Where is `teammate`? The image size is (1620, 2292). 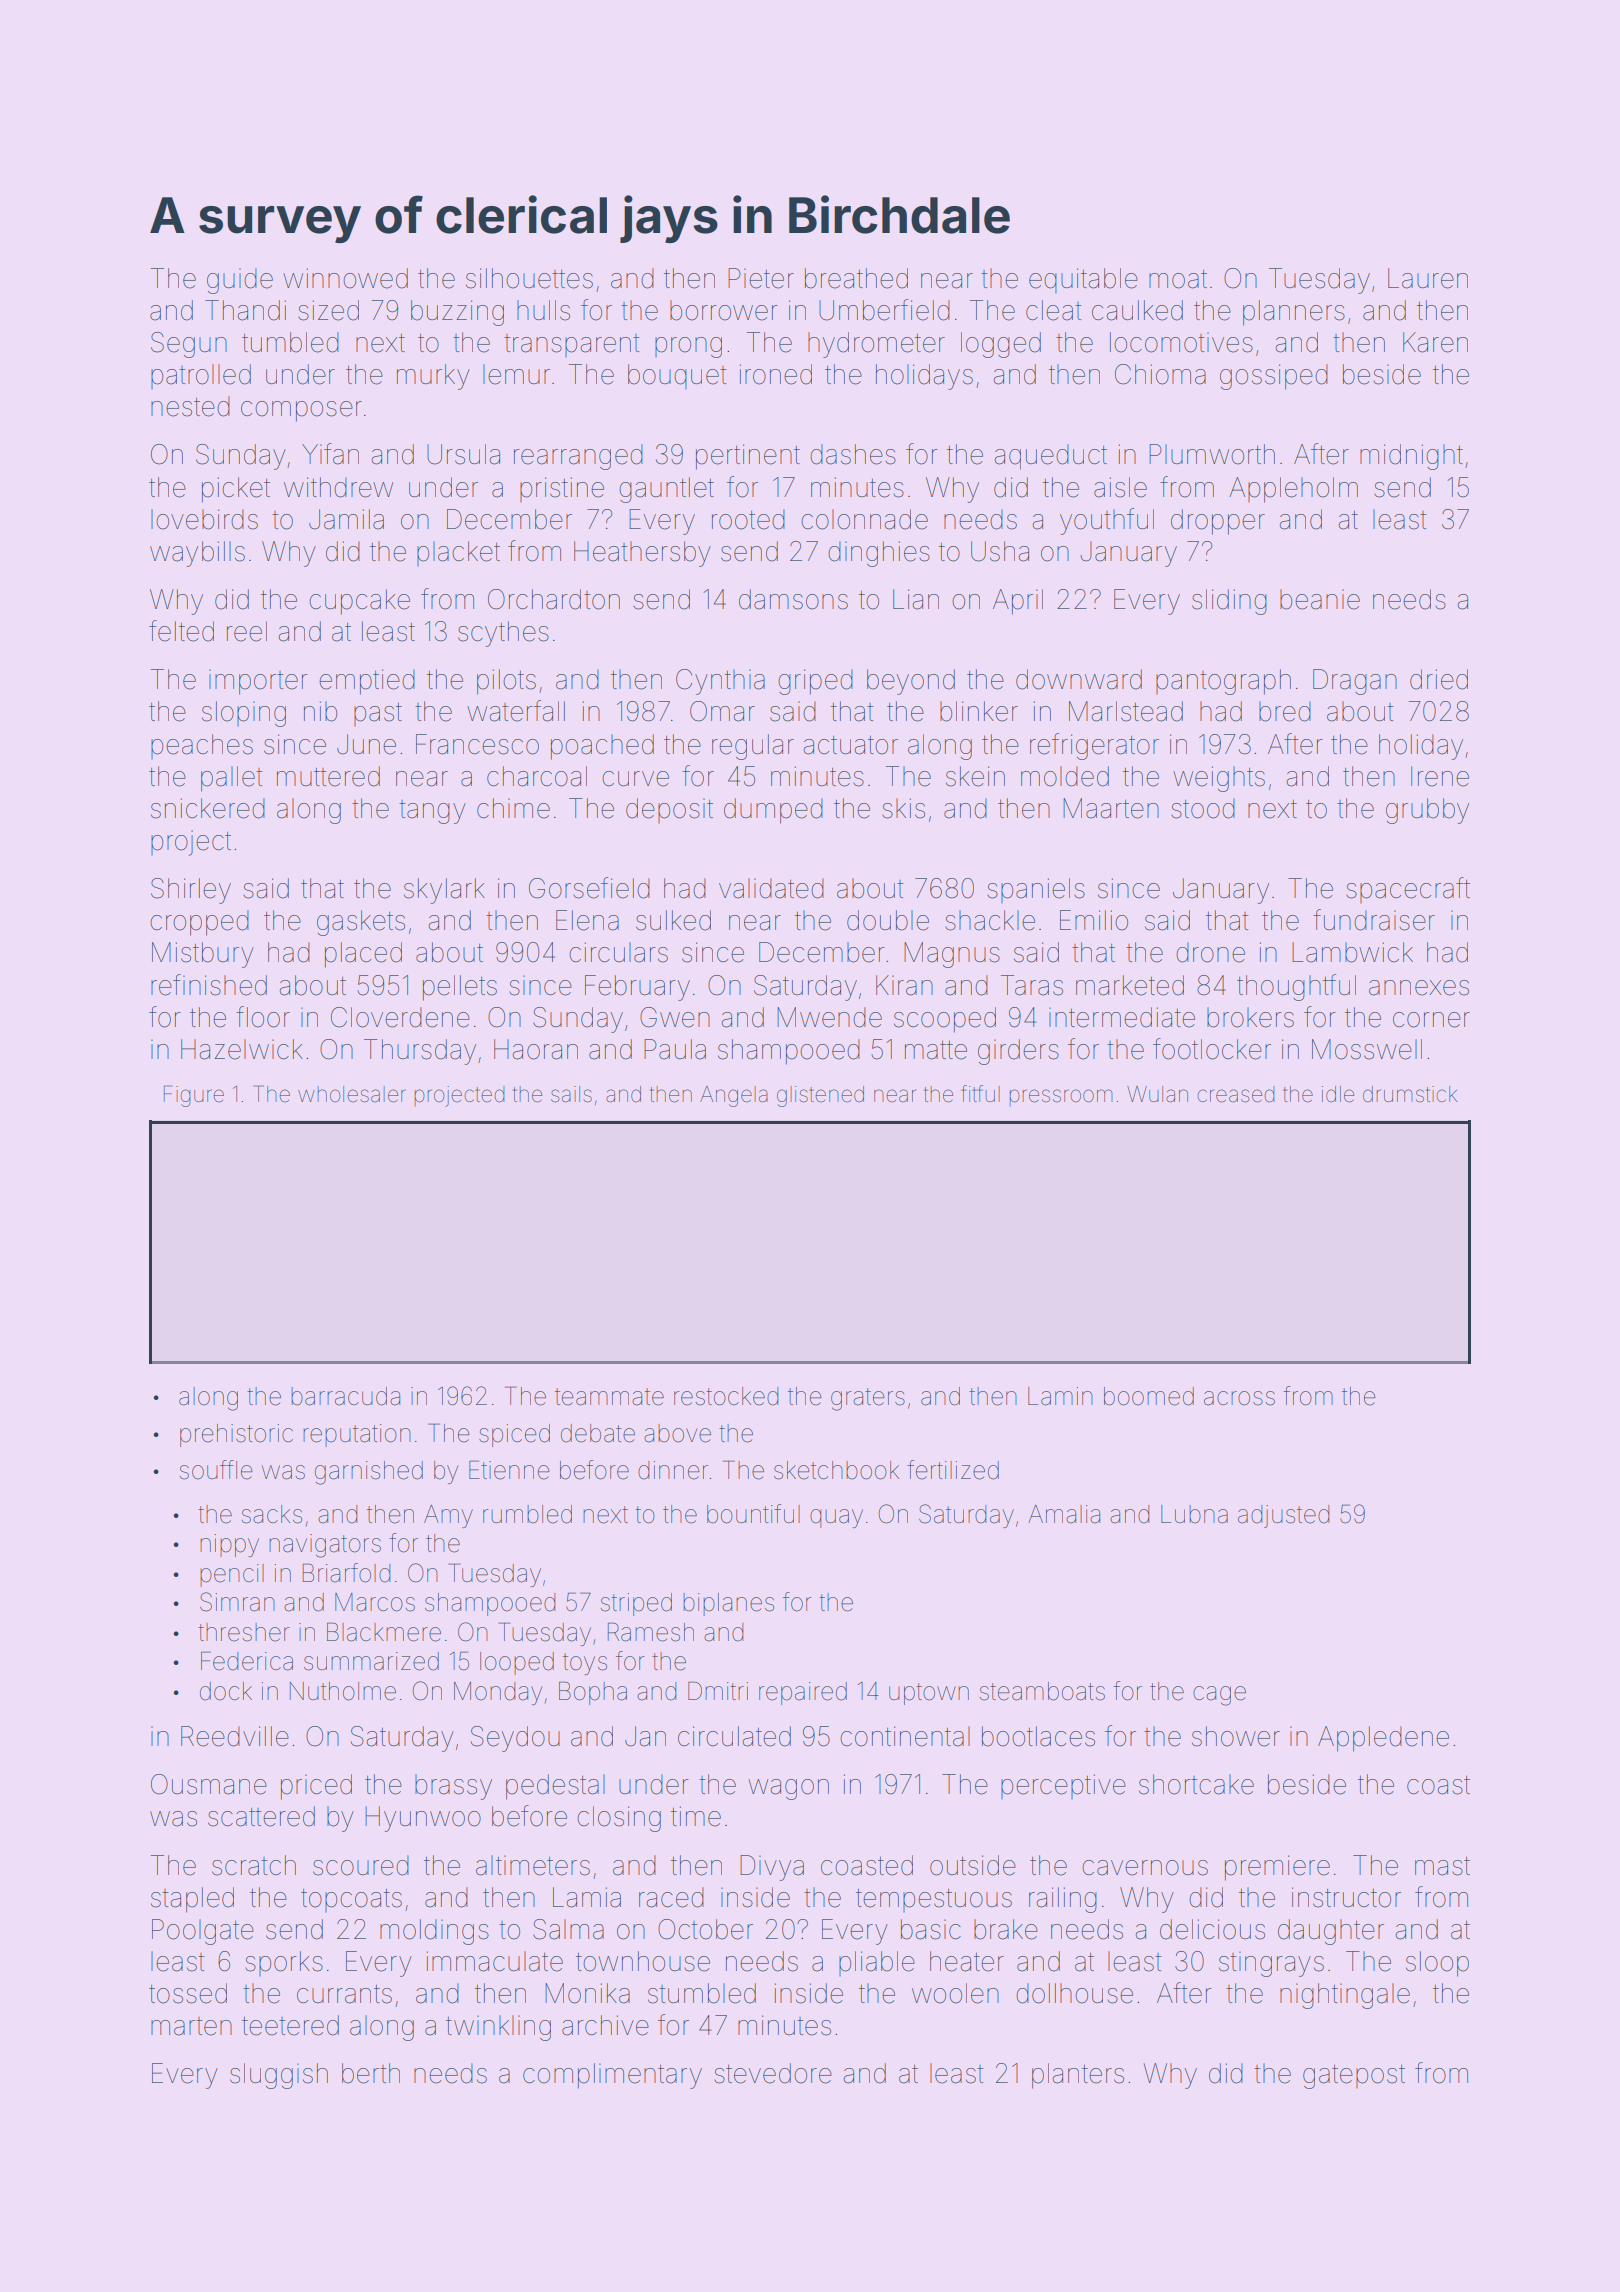
teammate is located at coordinates (609, 1397).
